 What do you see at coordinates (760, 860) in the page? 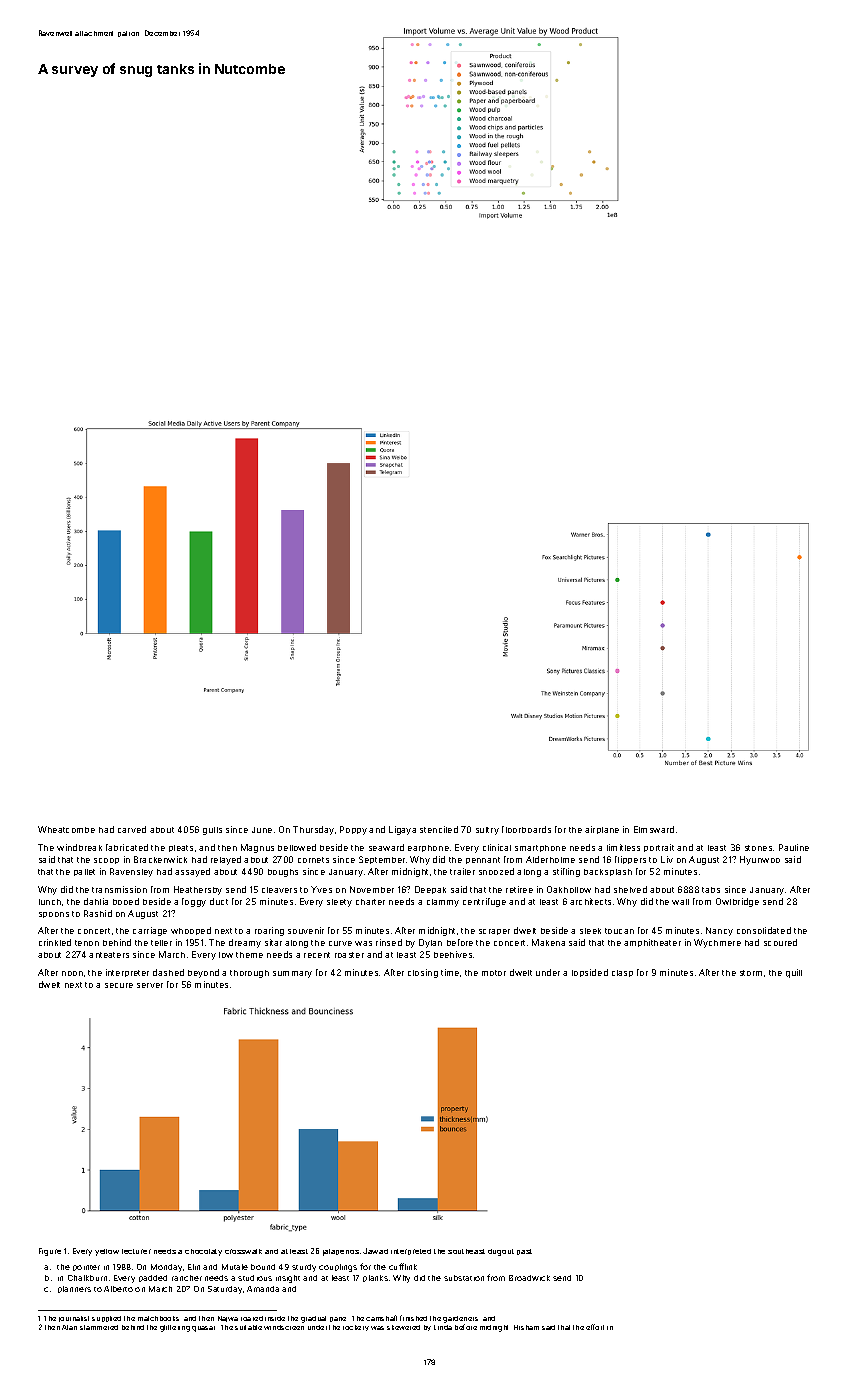
I see `Hyunwoo` at bounding box center [760, 860].
